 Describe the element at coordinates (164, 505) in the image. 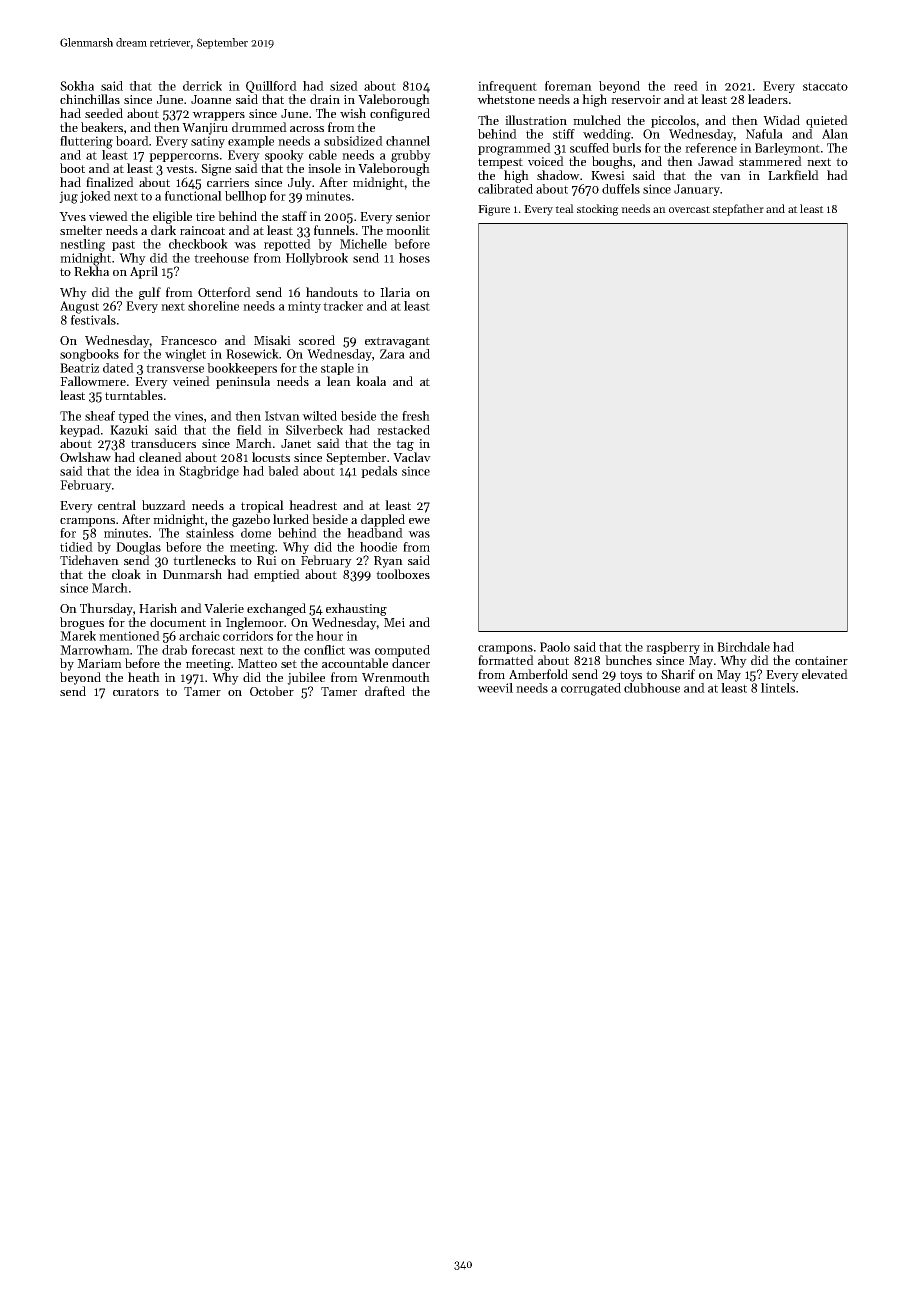

I see `buzzard` at that location.
